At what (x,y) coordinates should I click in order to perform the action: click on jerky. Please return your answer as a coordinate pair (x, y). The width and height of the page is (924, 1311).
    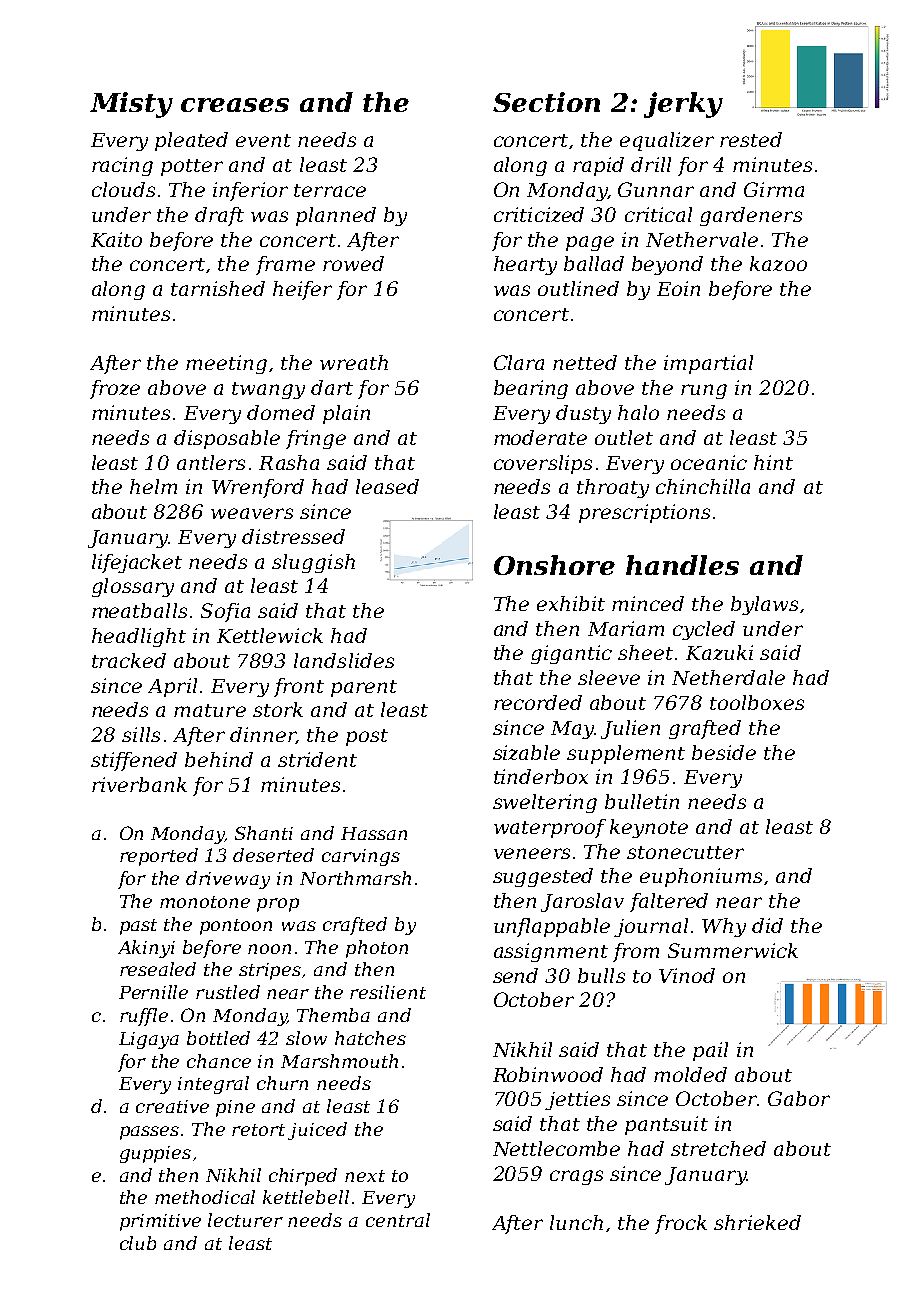
    Looking at the image, I should click on (683, 105).
